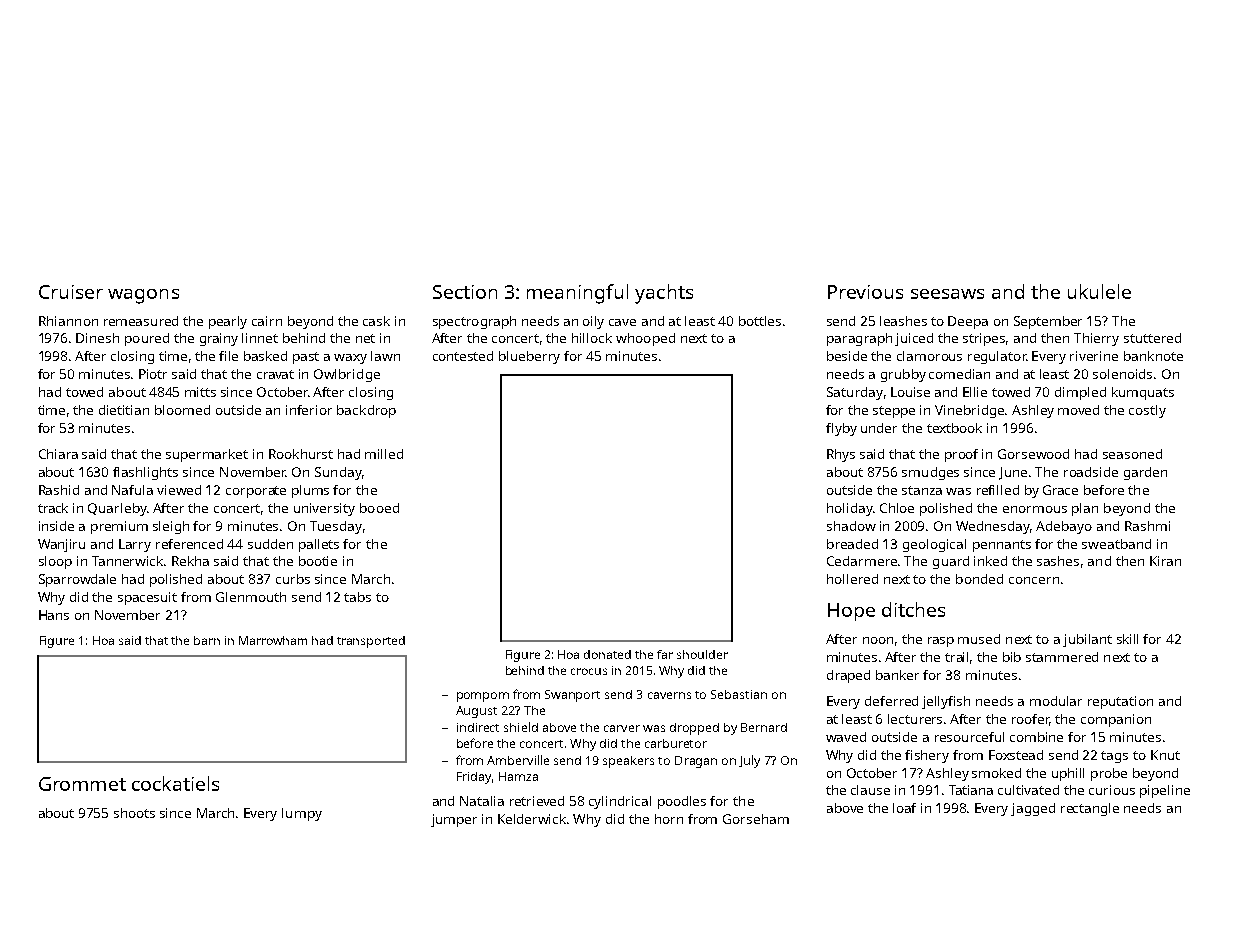 Image resolution: width=1233 pixels, height=952 pixels. Describe the element at coordinates (384, 454) in the screenshot. I see `milled` at that location.
